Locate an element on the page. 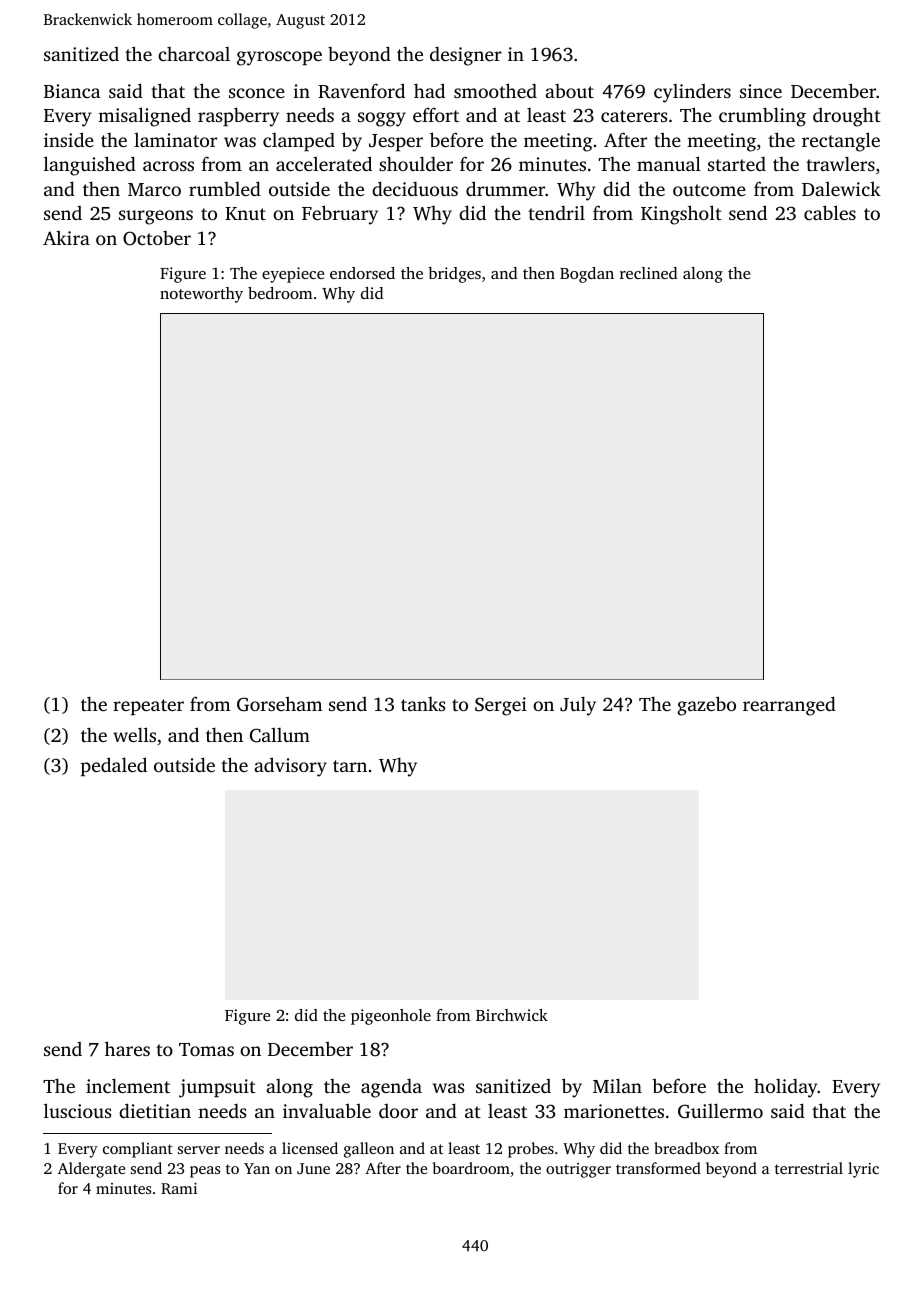 This document has width=924, height=1308. holiday is located at coordinates (786, 1088).
